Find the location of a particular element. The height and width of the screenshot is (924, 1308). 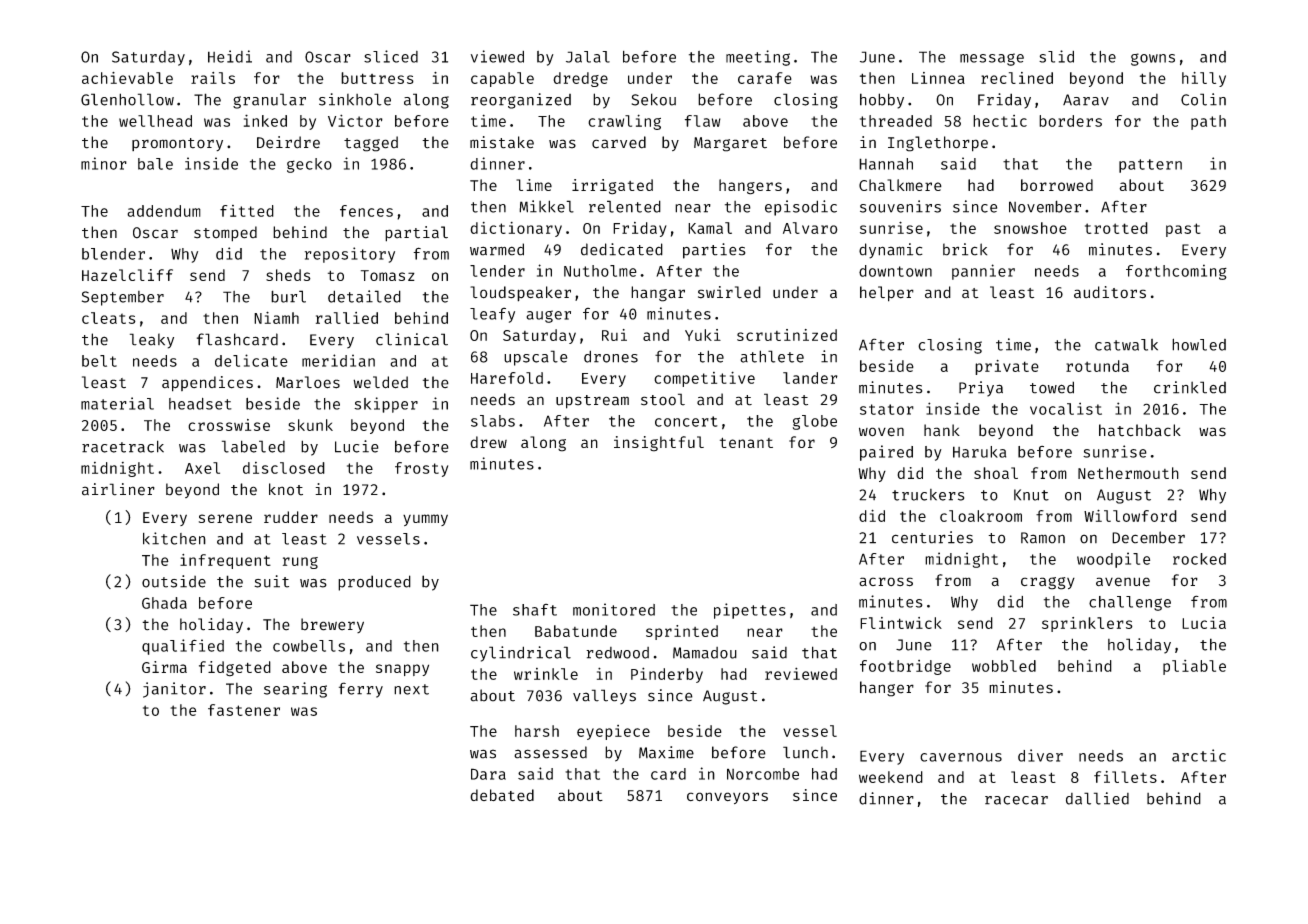

sprinted is located at coordinates (682, 632).
